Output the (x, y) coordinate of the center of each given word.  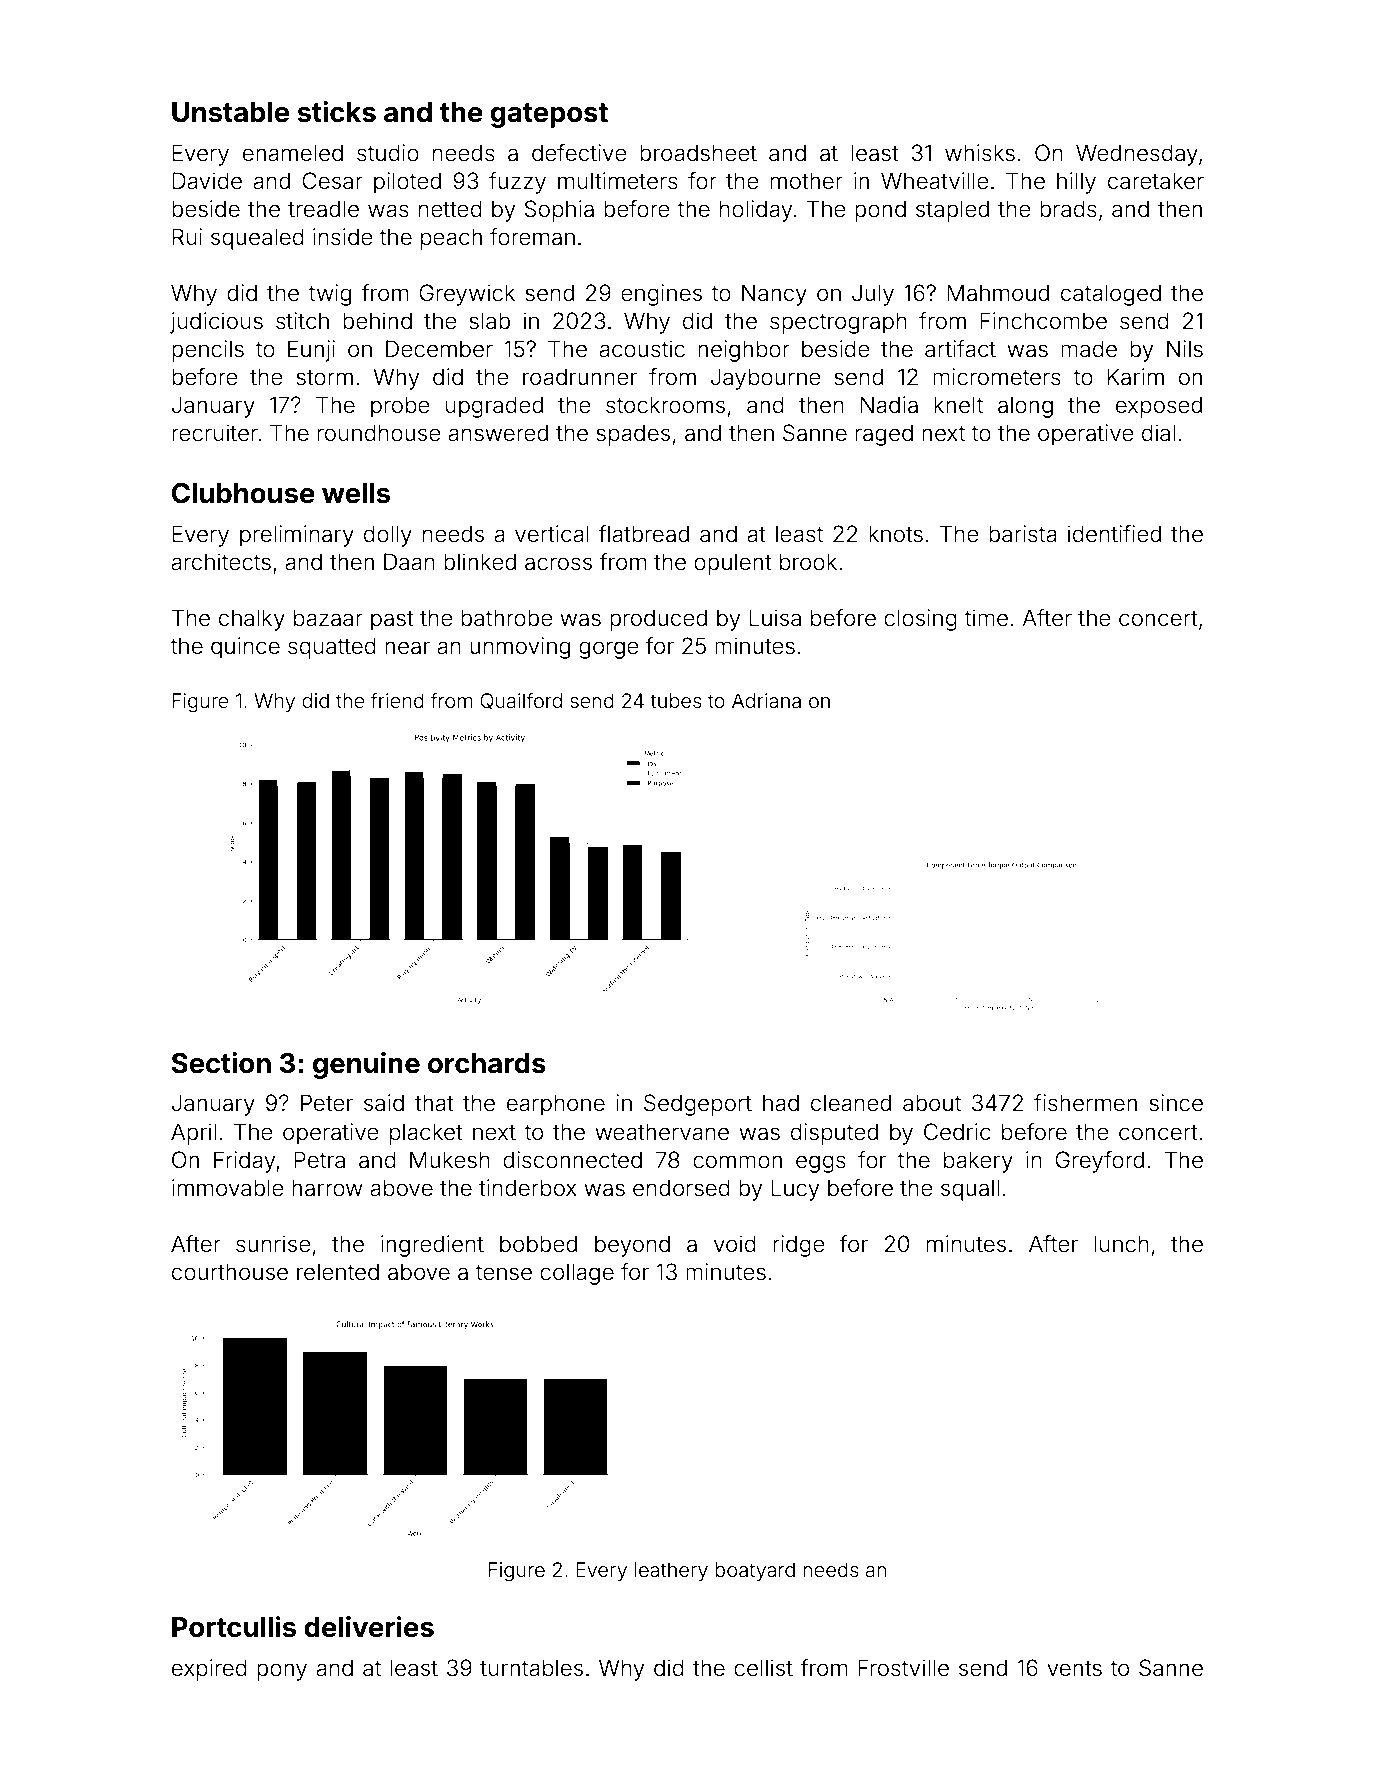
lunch (1121, 1243)
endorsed (681, 1188)
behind (377, 321)
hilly (1076, 183)
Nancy (774, 295)
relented (338, 1272)
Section (221, 1063)
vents (1074, 1669)
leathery (671, 1571)
